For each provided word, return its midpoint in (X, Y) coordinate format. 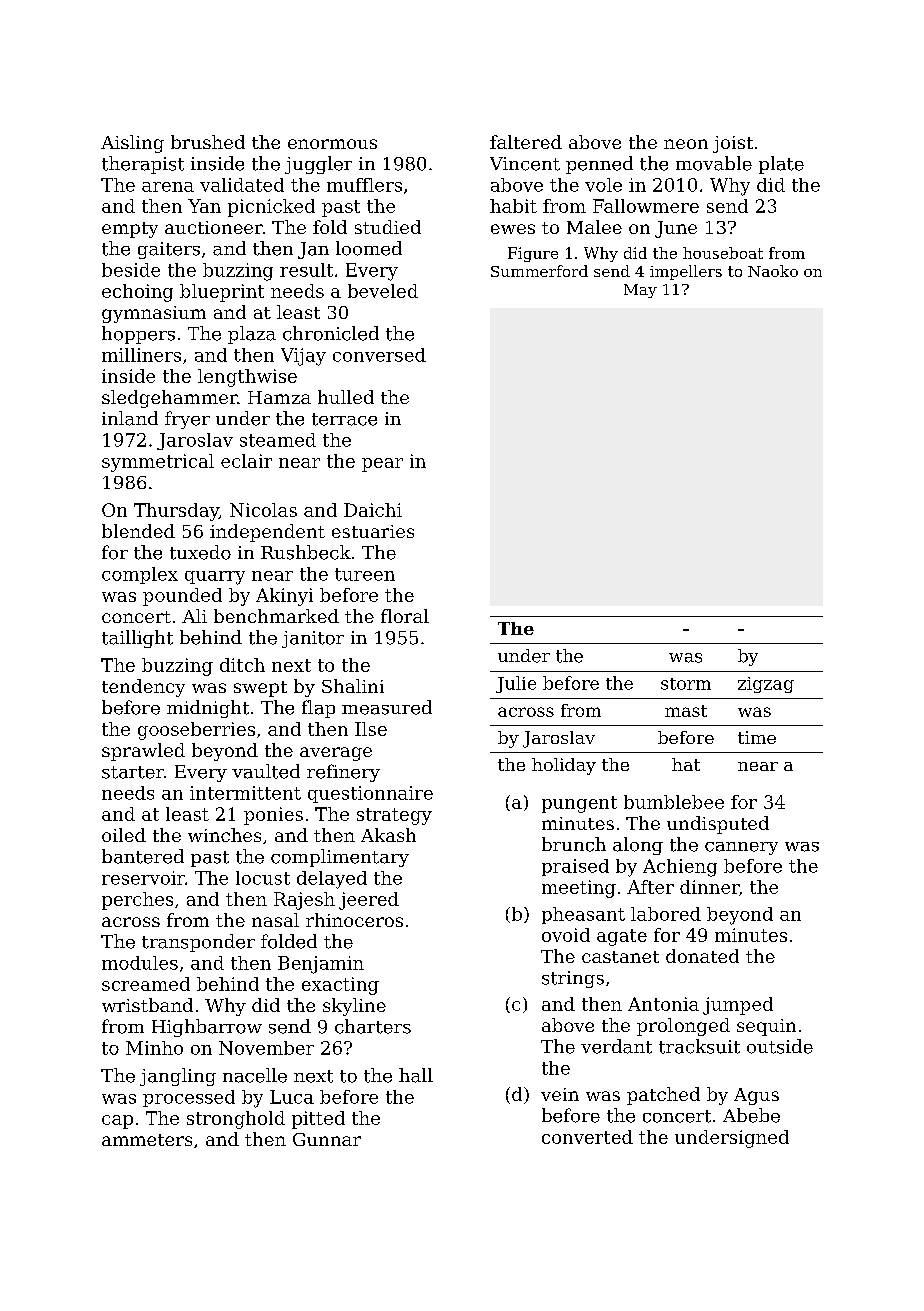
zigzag (766, 685)
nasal (275, 920)
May (640, 291)
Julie (516, 684)
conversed (379, 355)
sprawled (143, 752)
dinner (709, 887)
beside (131, 270)
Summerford (539, 271)
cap (117, 1122)
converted (587, 1137)
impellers (686, 272)
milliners (141, 355)
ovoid (566, 935)
